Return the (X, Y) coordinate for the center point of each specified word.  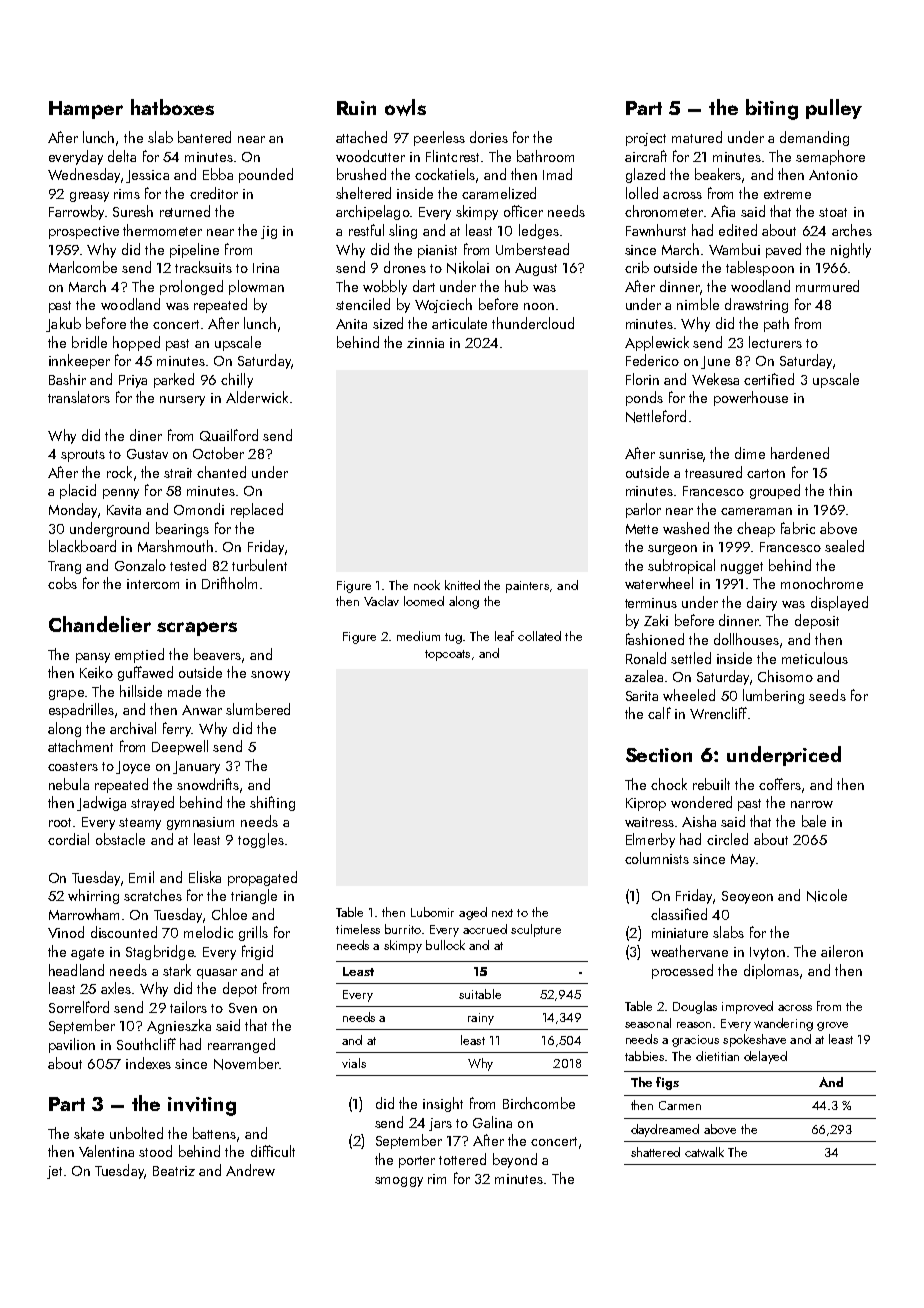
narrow (812, 804)
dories (489, 137)
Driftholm (229, 583)
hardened (800, 453)
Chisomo (785, 676)
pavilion (72, 1045)
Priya (133, 381)
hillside (141, 691)
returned (185, 211)
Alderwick (257, 397)
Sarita (642, 696)
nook (427, 585)
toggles (261, 840)
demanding (814, 138)
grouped (775, 491)
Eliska (205, 877)
